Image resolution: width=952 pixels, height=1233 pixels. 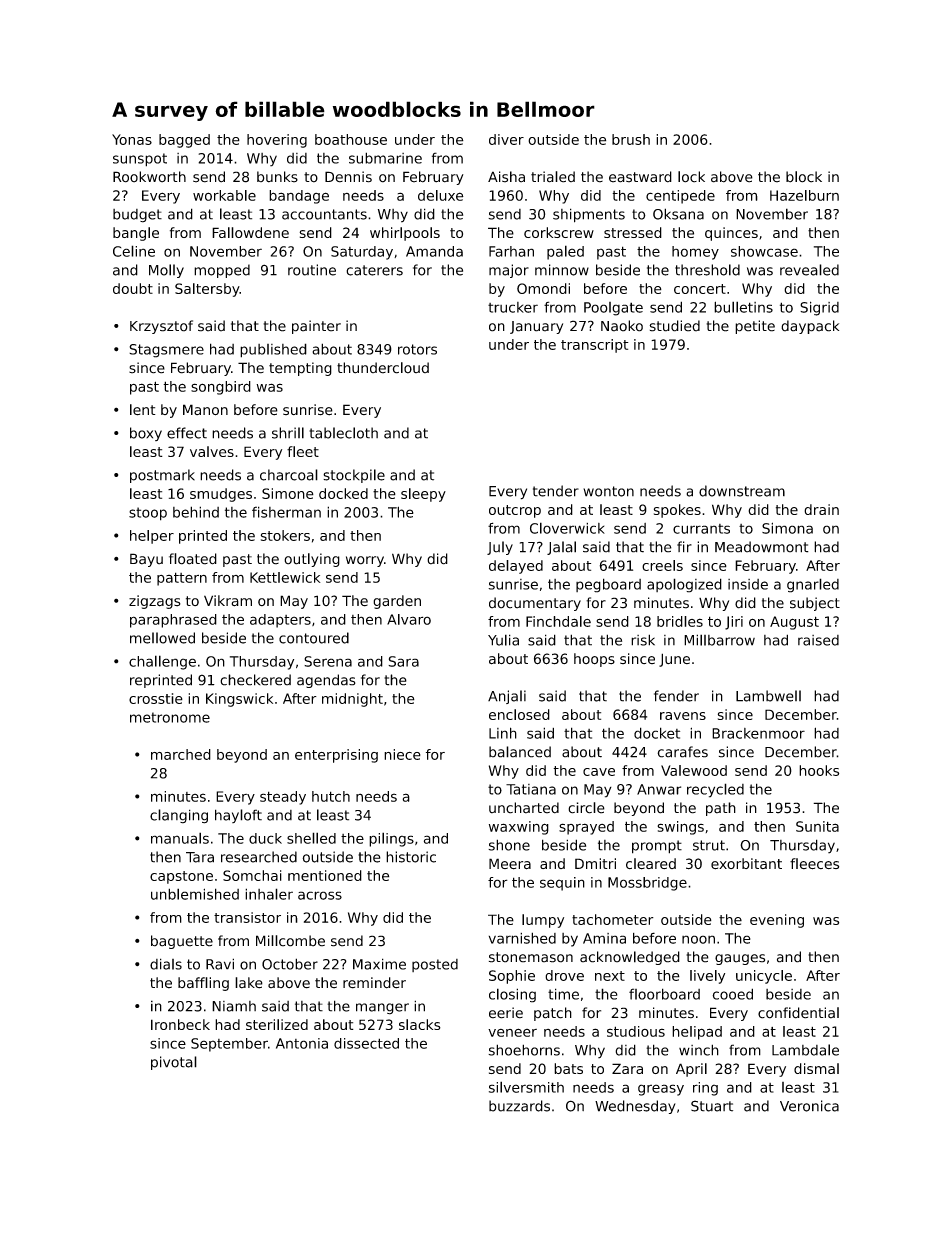 What do you see at coordinates (814, 864) in the screenshot?
I see `fleeces` at bounding box center [814, 864].
